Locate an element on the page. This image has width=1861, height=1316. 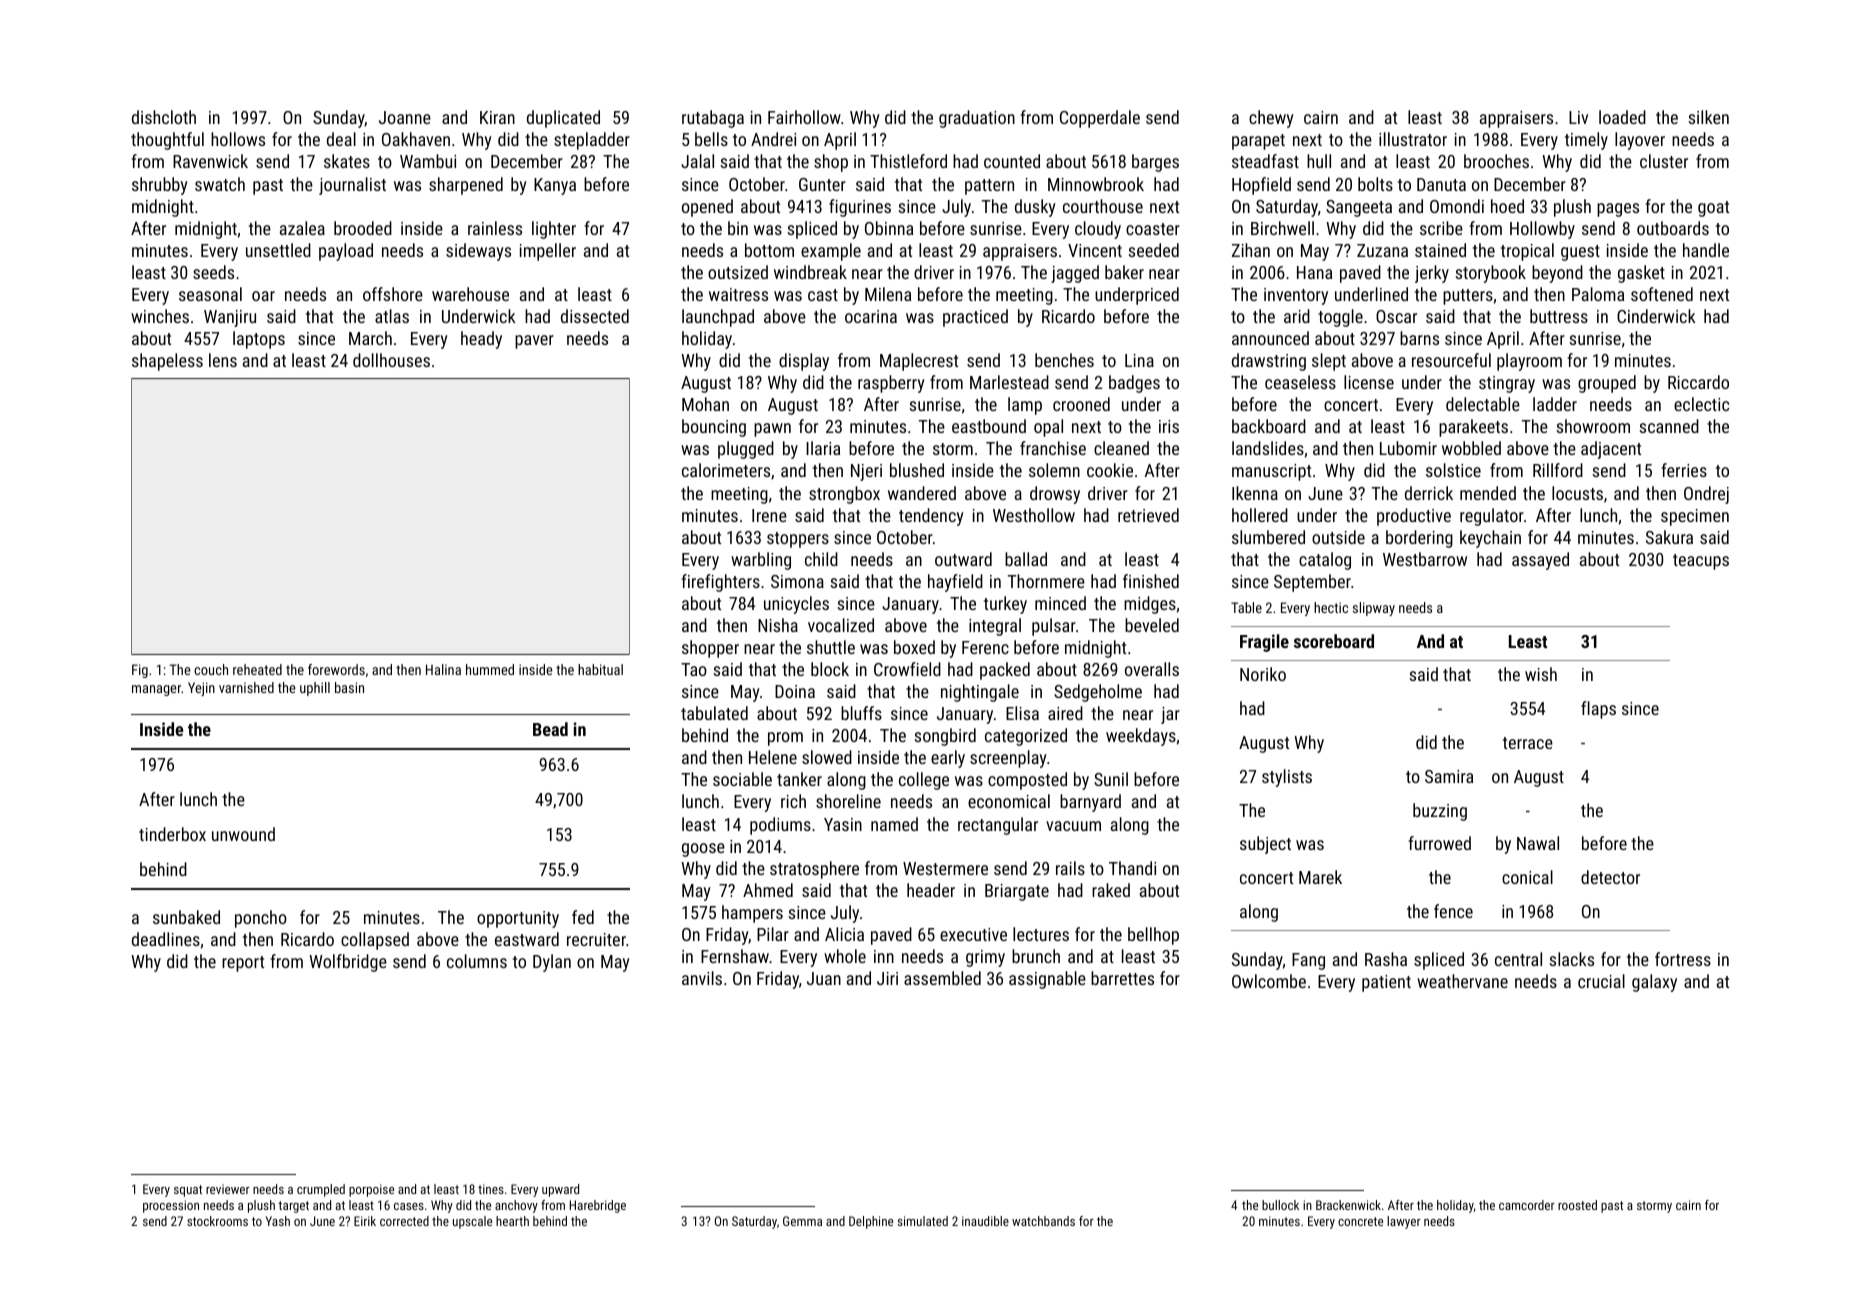
Riccardo is located at coordinates (1698, 382).
